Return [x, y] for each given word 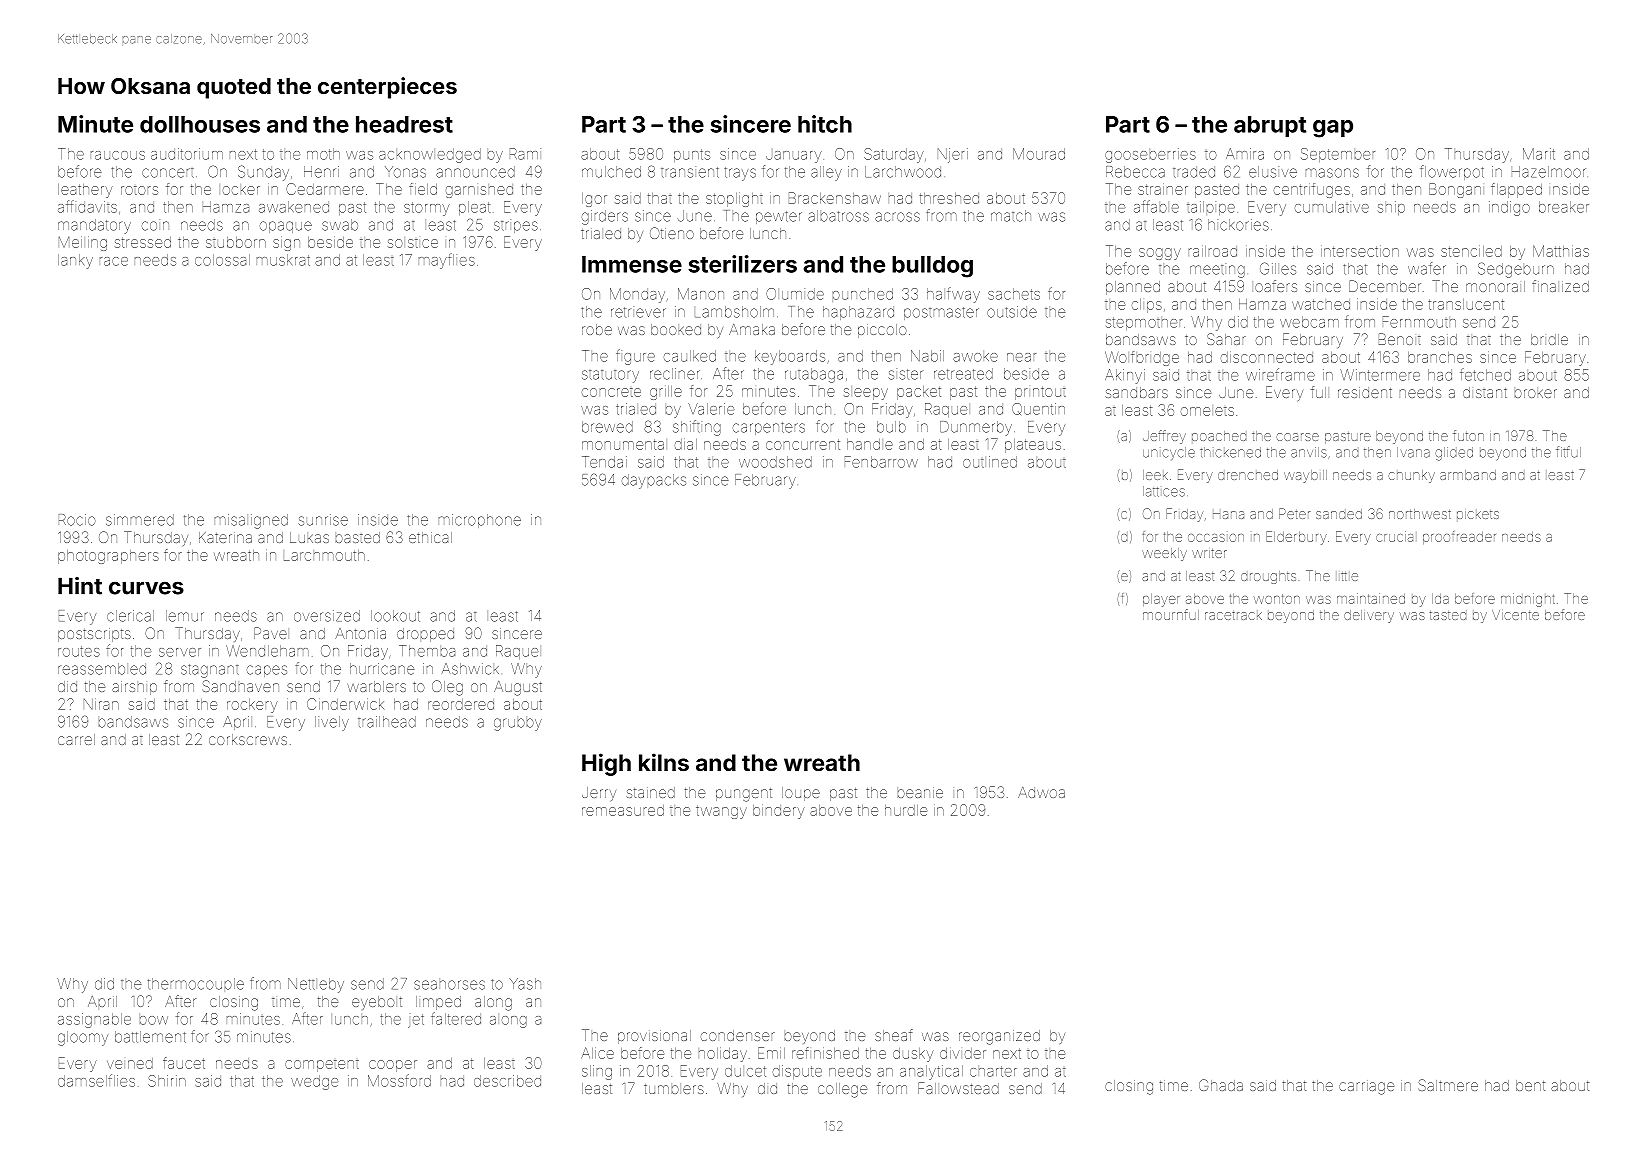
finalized [1560, 286]
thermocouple [196, 984]
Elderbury [1296, 538]
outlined [990, 462]
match [1011, 216]
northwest [1420, 514]
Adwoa [1041, 792]
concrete [611, 392]
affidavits [87, 206]
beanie [920, 792]
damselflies [96, 1080]
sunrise [323, 520]
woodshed [775, 462]
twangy [721, 812]
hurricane [382, 669]
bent [1530, 1085]
